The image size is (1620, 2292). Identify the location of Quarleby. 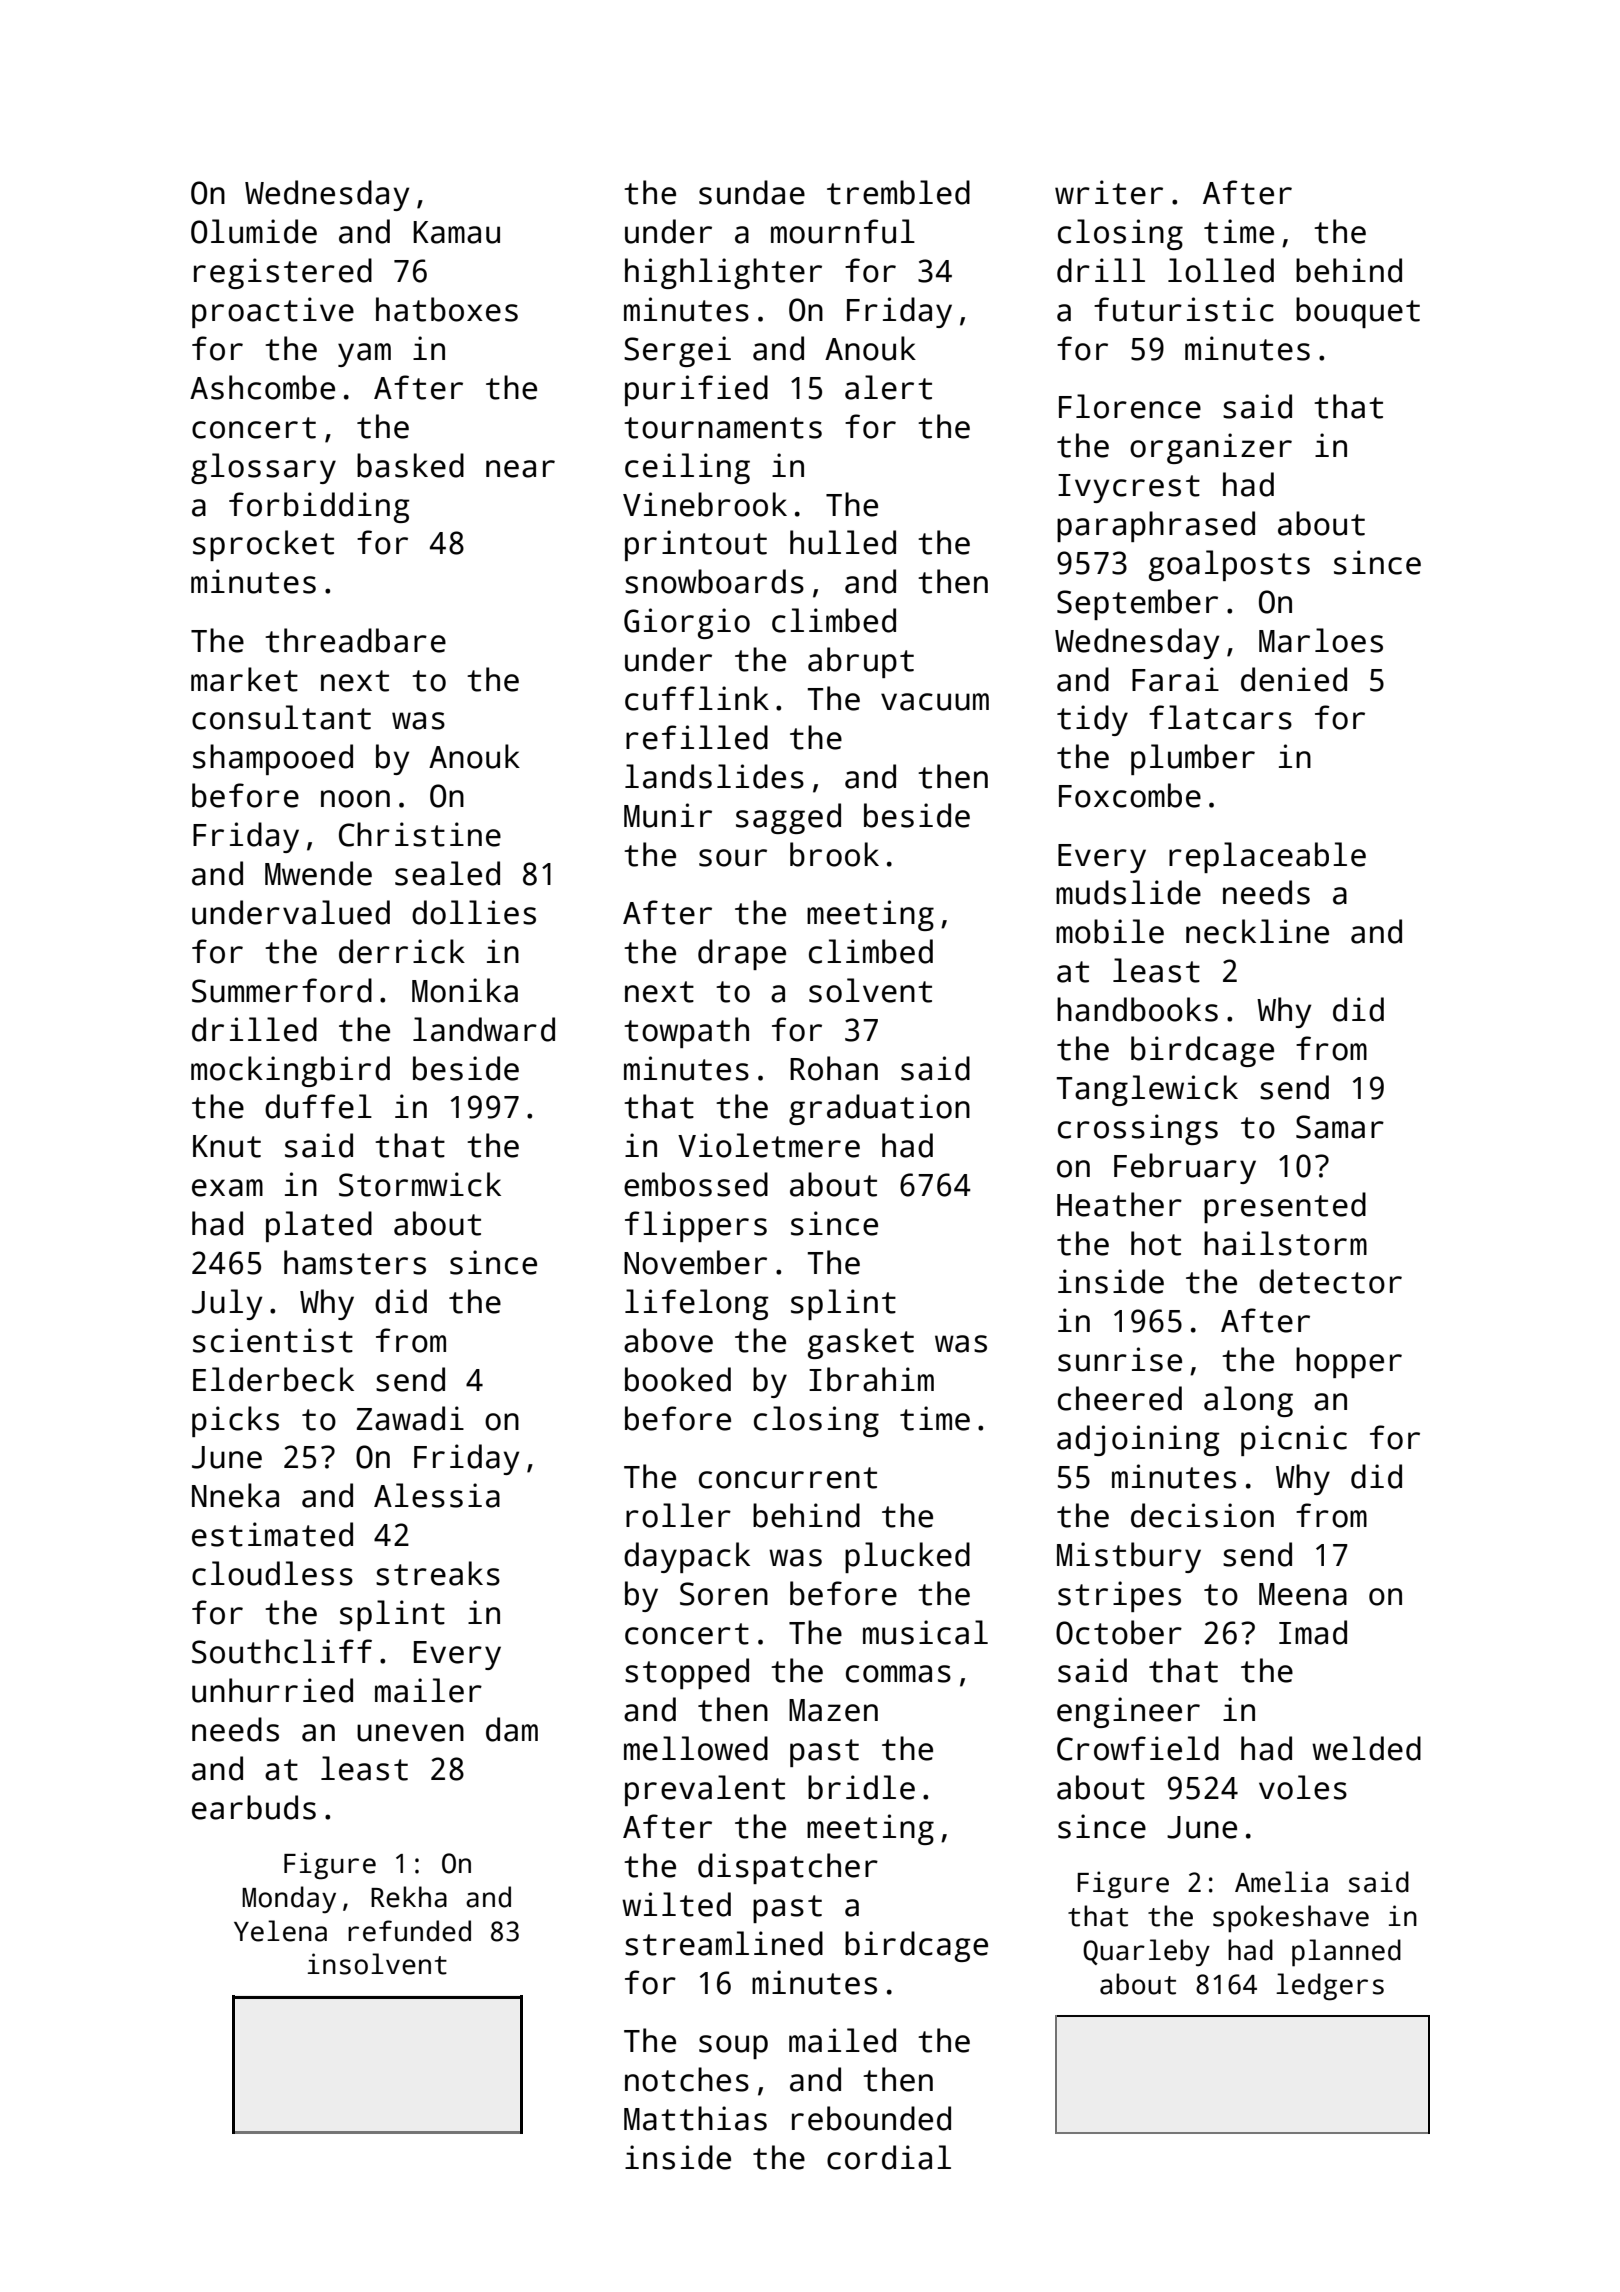
(1146, 1952).
